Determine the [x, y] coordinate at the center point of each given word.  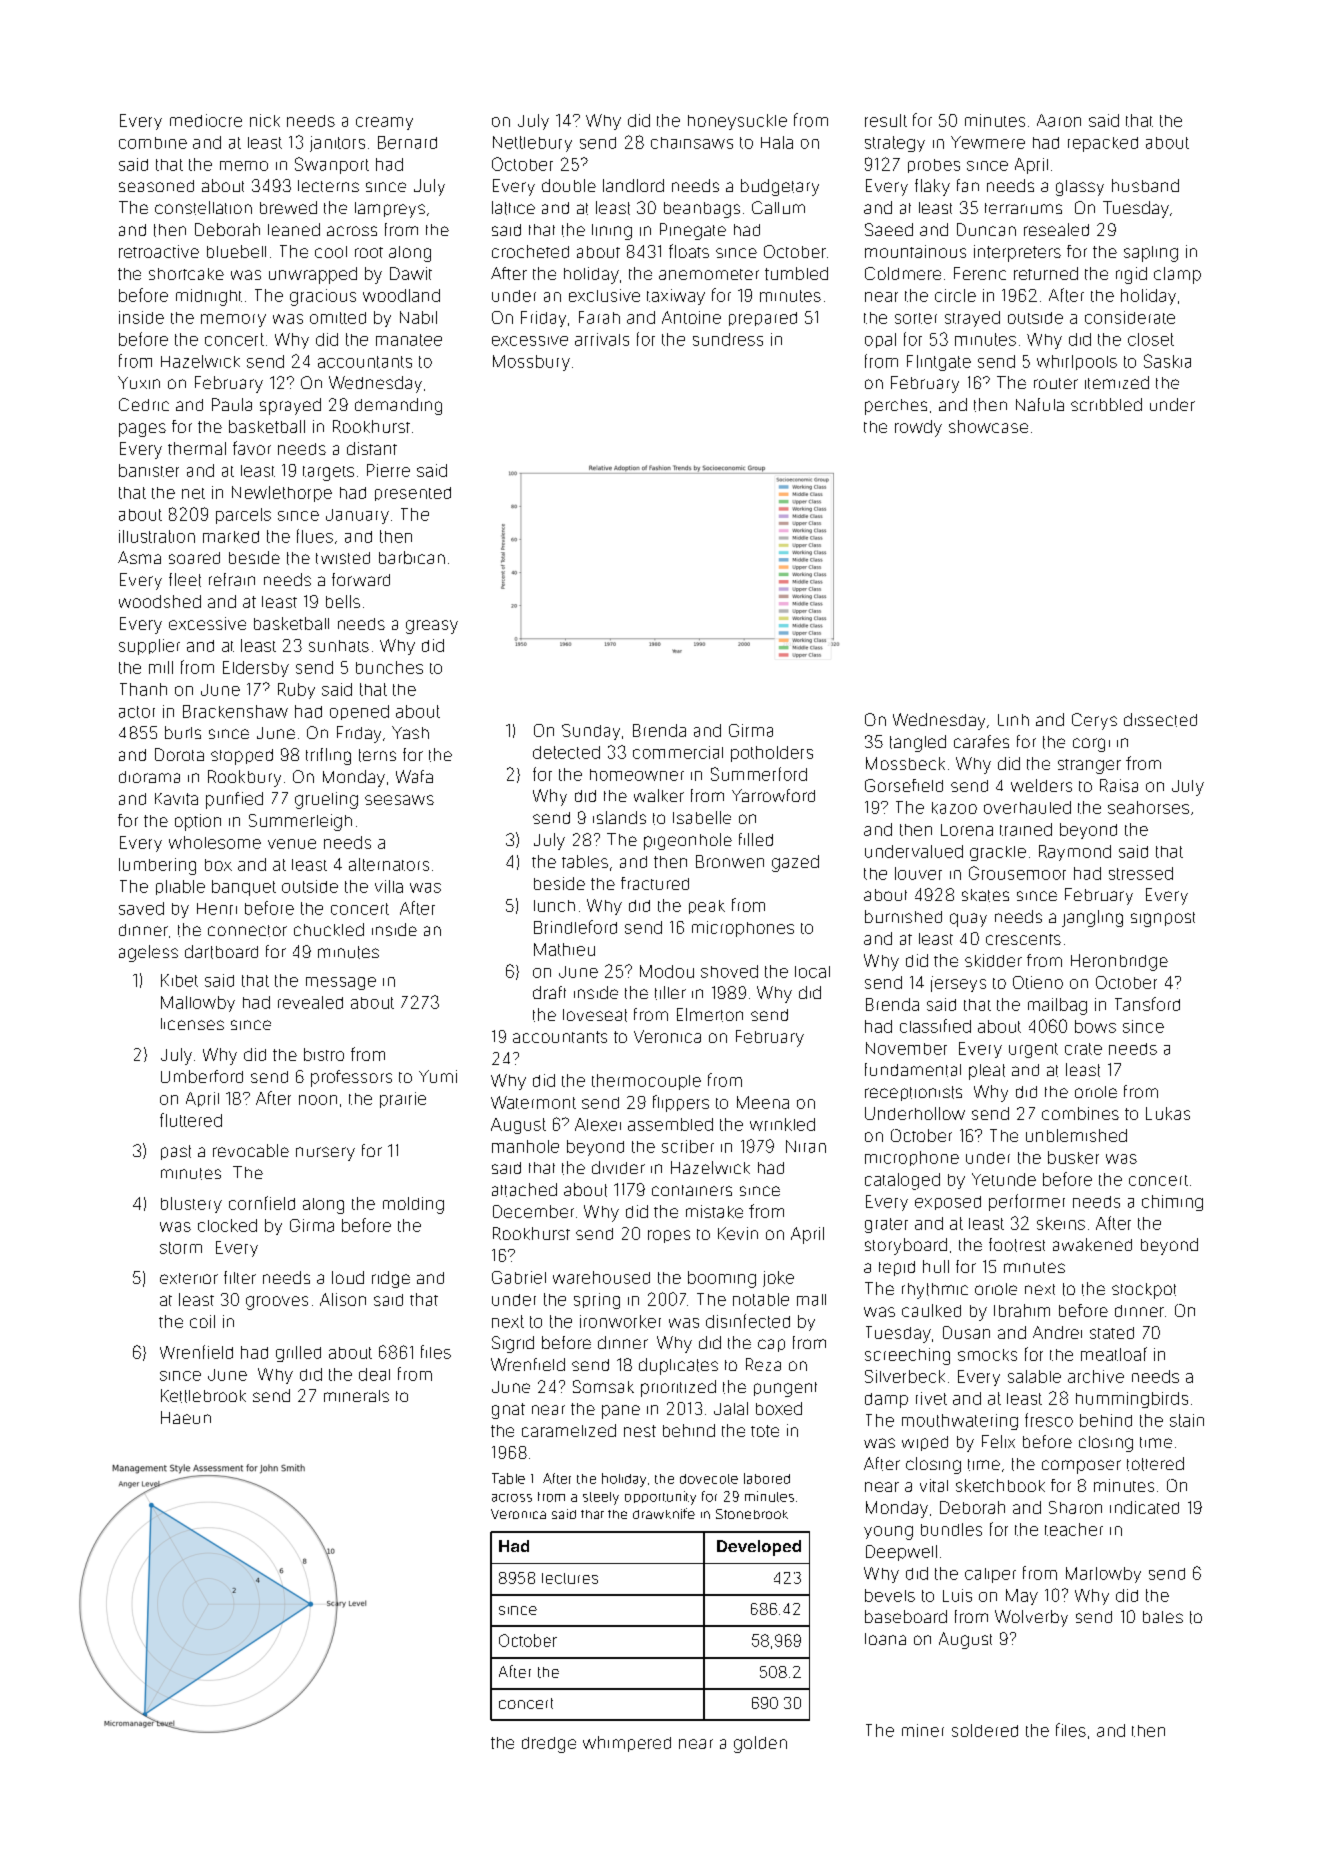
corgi [1091, 745]
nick [265, 120]
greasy [432, 627]
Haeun [186, 1417]
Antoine [691, 317]
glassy [1080, 188]
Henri [217, 909]
